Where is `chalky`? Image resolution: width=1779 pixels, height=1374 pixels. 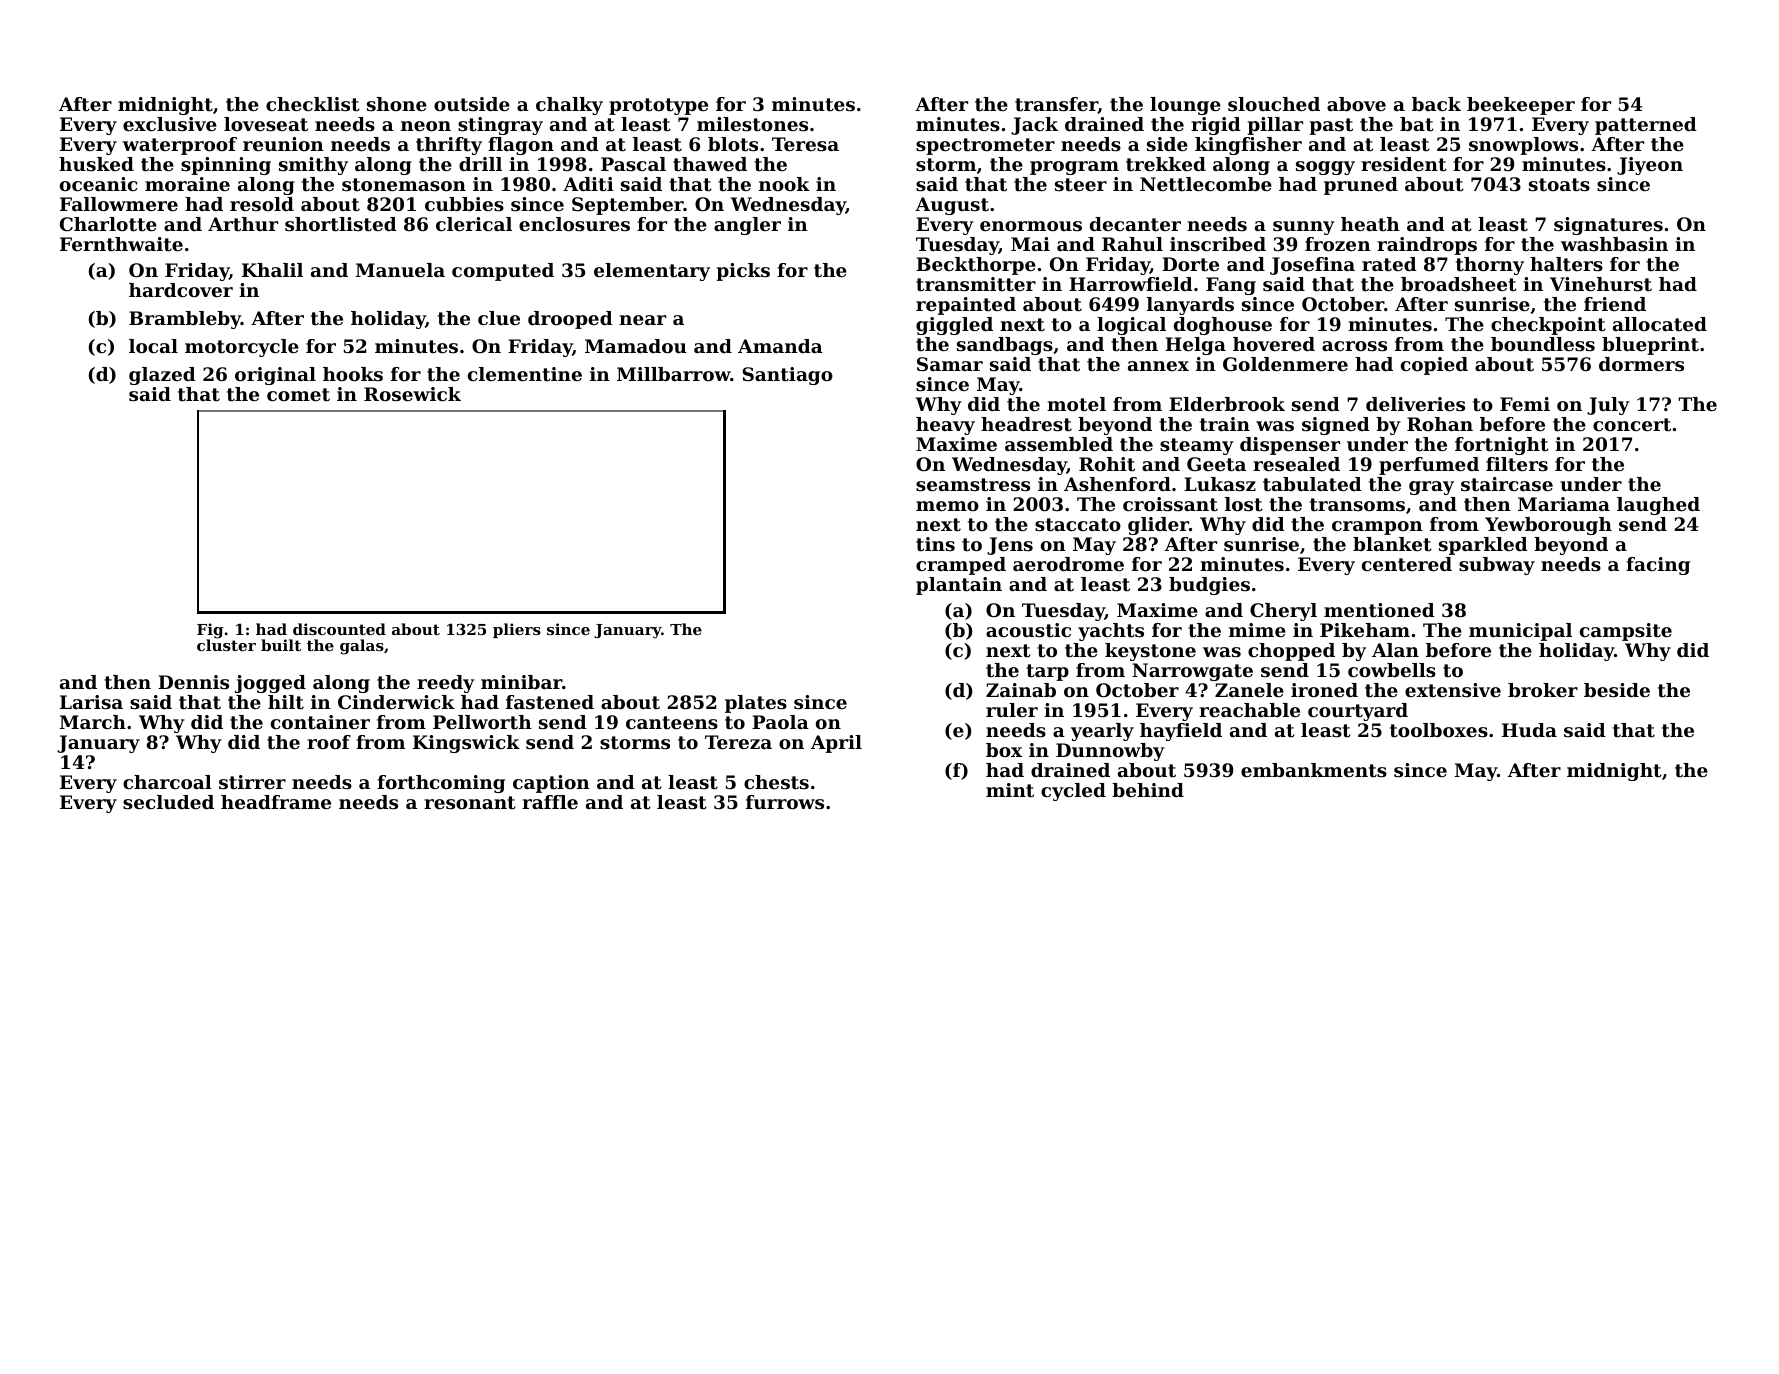
chalky is located at coordinates (569, 106).
